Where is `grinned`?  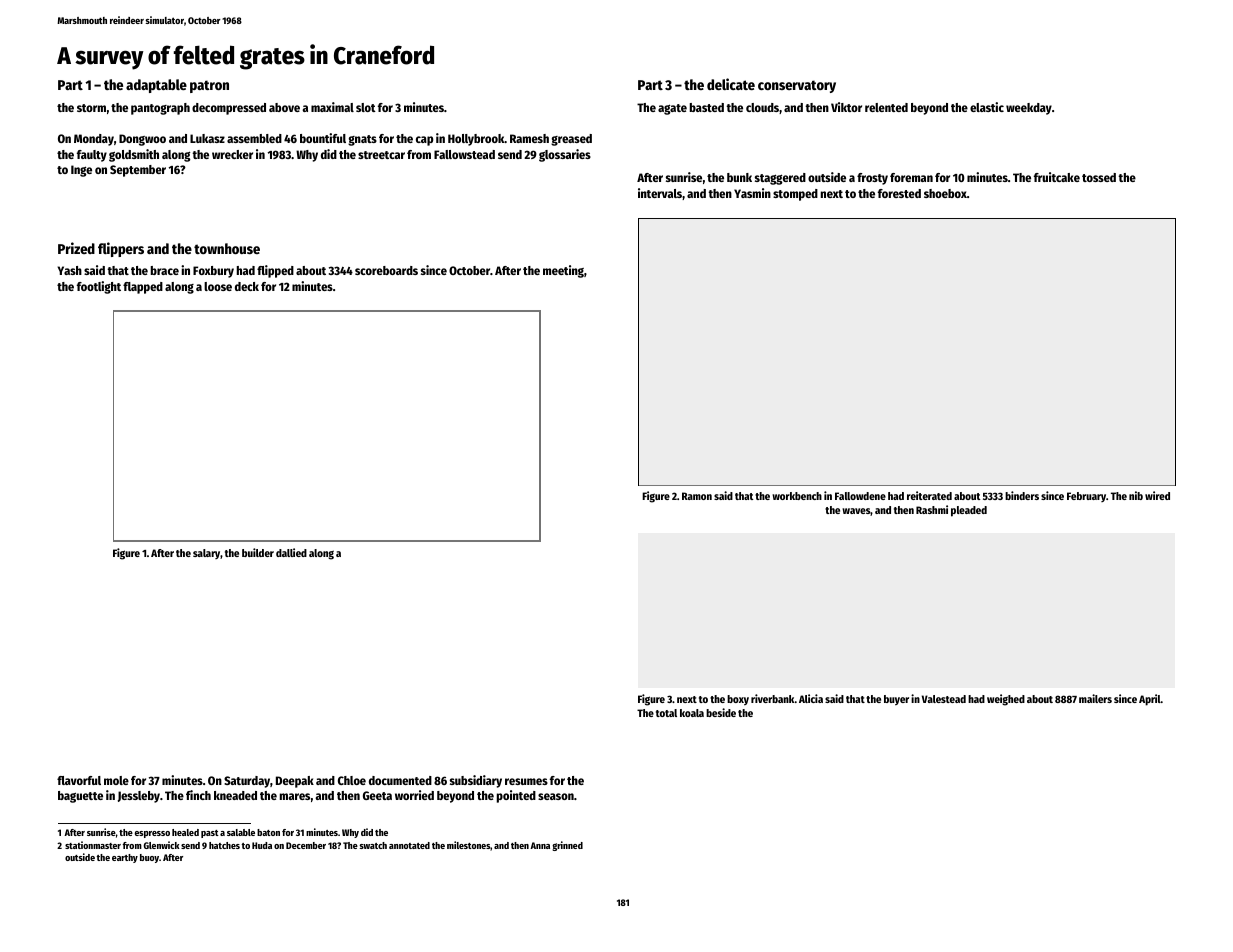 grinned is located at coordinates (567, 846).
